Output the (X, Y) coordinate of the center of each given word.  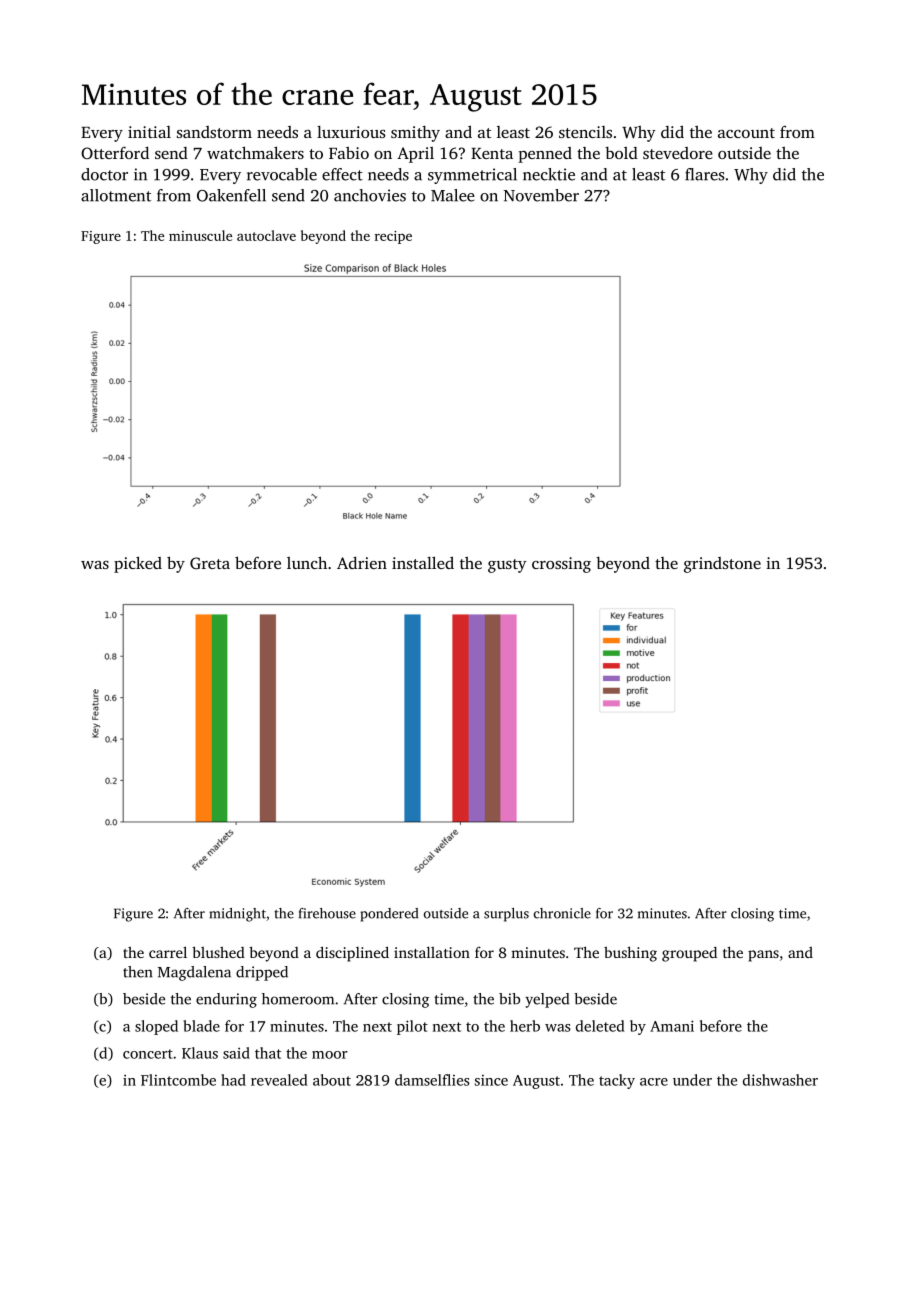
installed (423, 562)
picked (138, 564)
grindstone (722, 565)
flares (704, 174)
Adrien (362, 562)
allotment (116, 195)
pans (763, 956)
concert (148, 1054)
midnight (237, 915)
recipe (393, 237)
